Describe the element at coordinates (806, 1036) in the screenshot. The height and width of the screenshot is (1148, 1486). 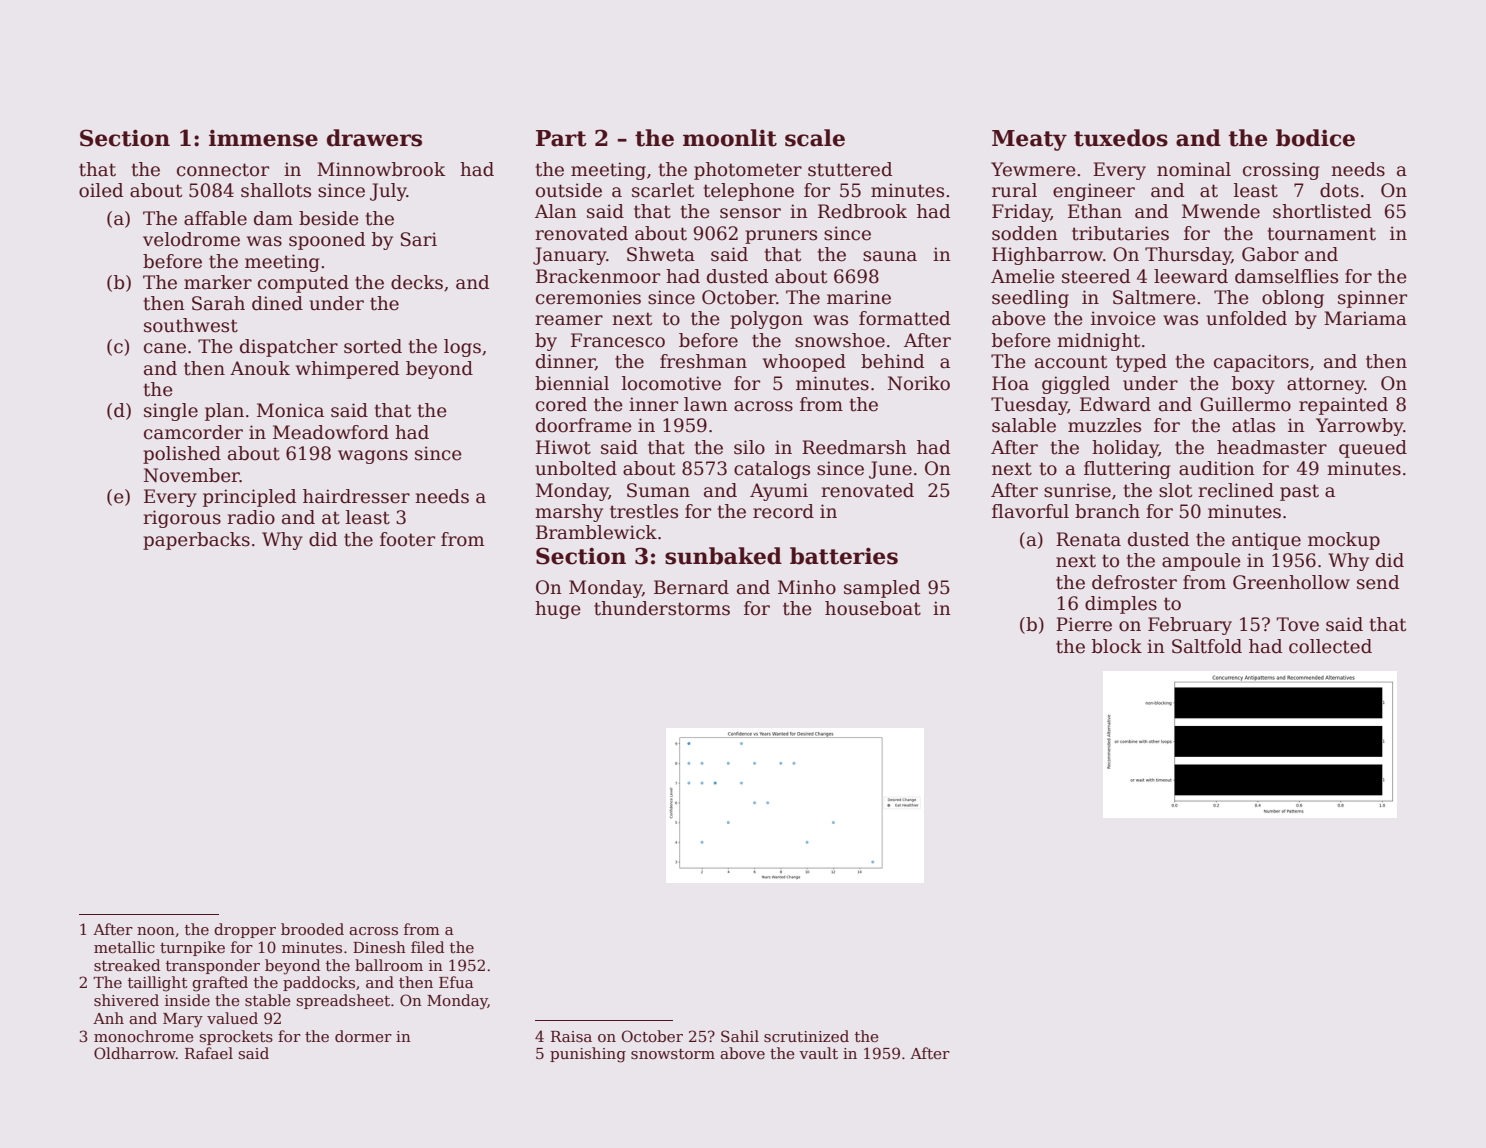
I see `scrutinized` at that location.
